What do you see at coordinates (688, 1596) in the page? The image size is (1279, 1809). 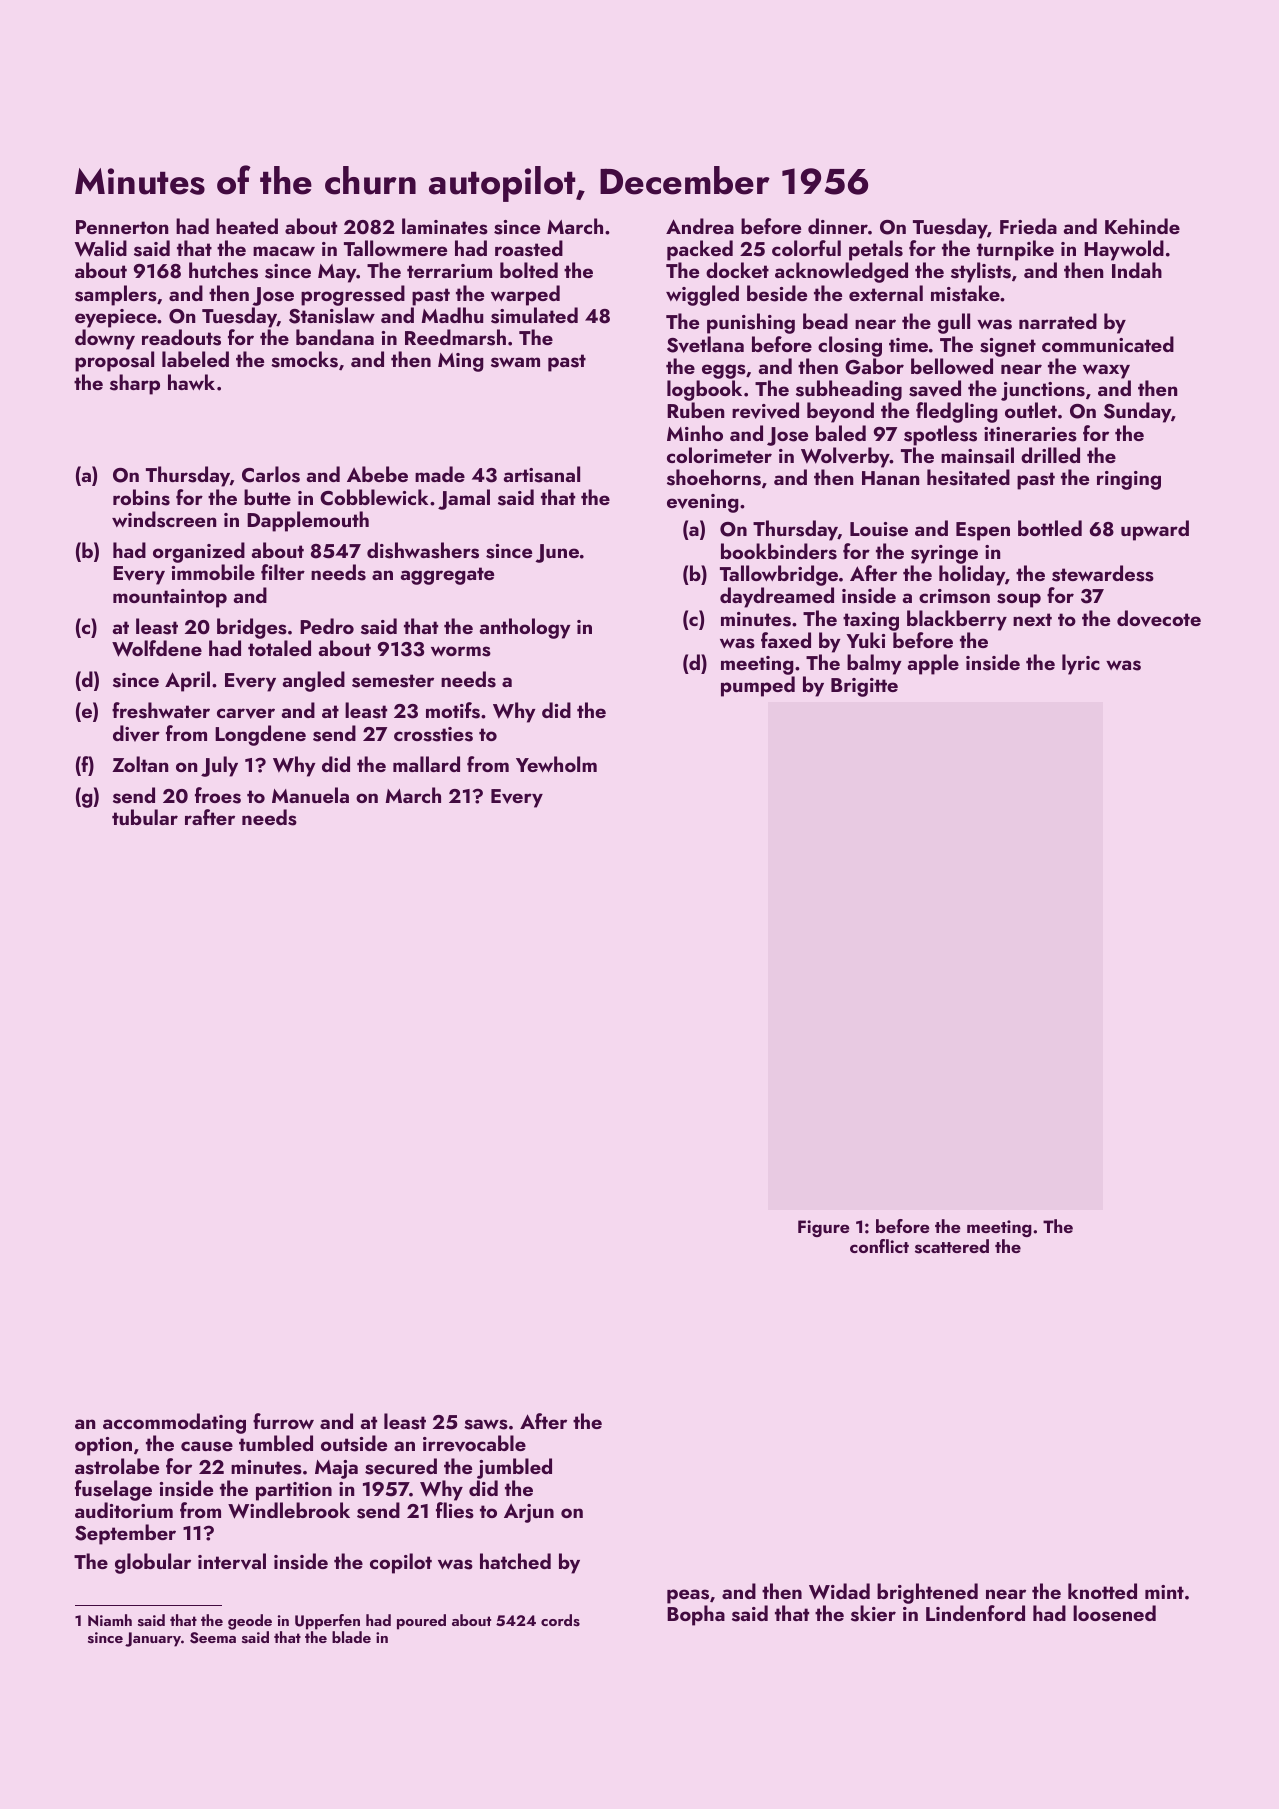 I see `peas` at bounding box center [688, 1596].
